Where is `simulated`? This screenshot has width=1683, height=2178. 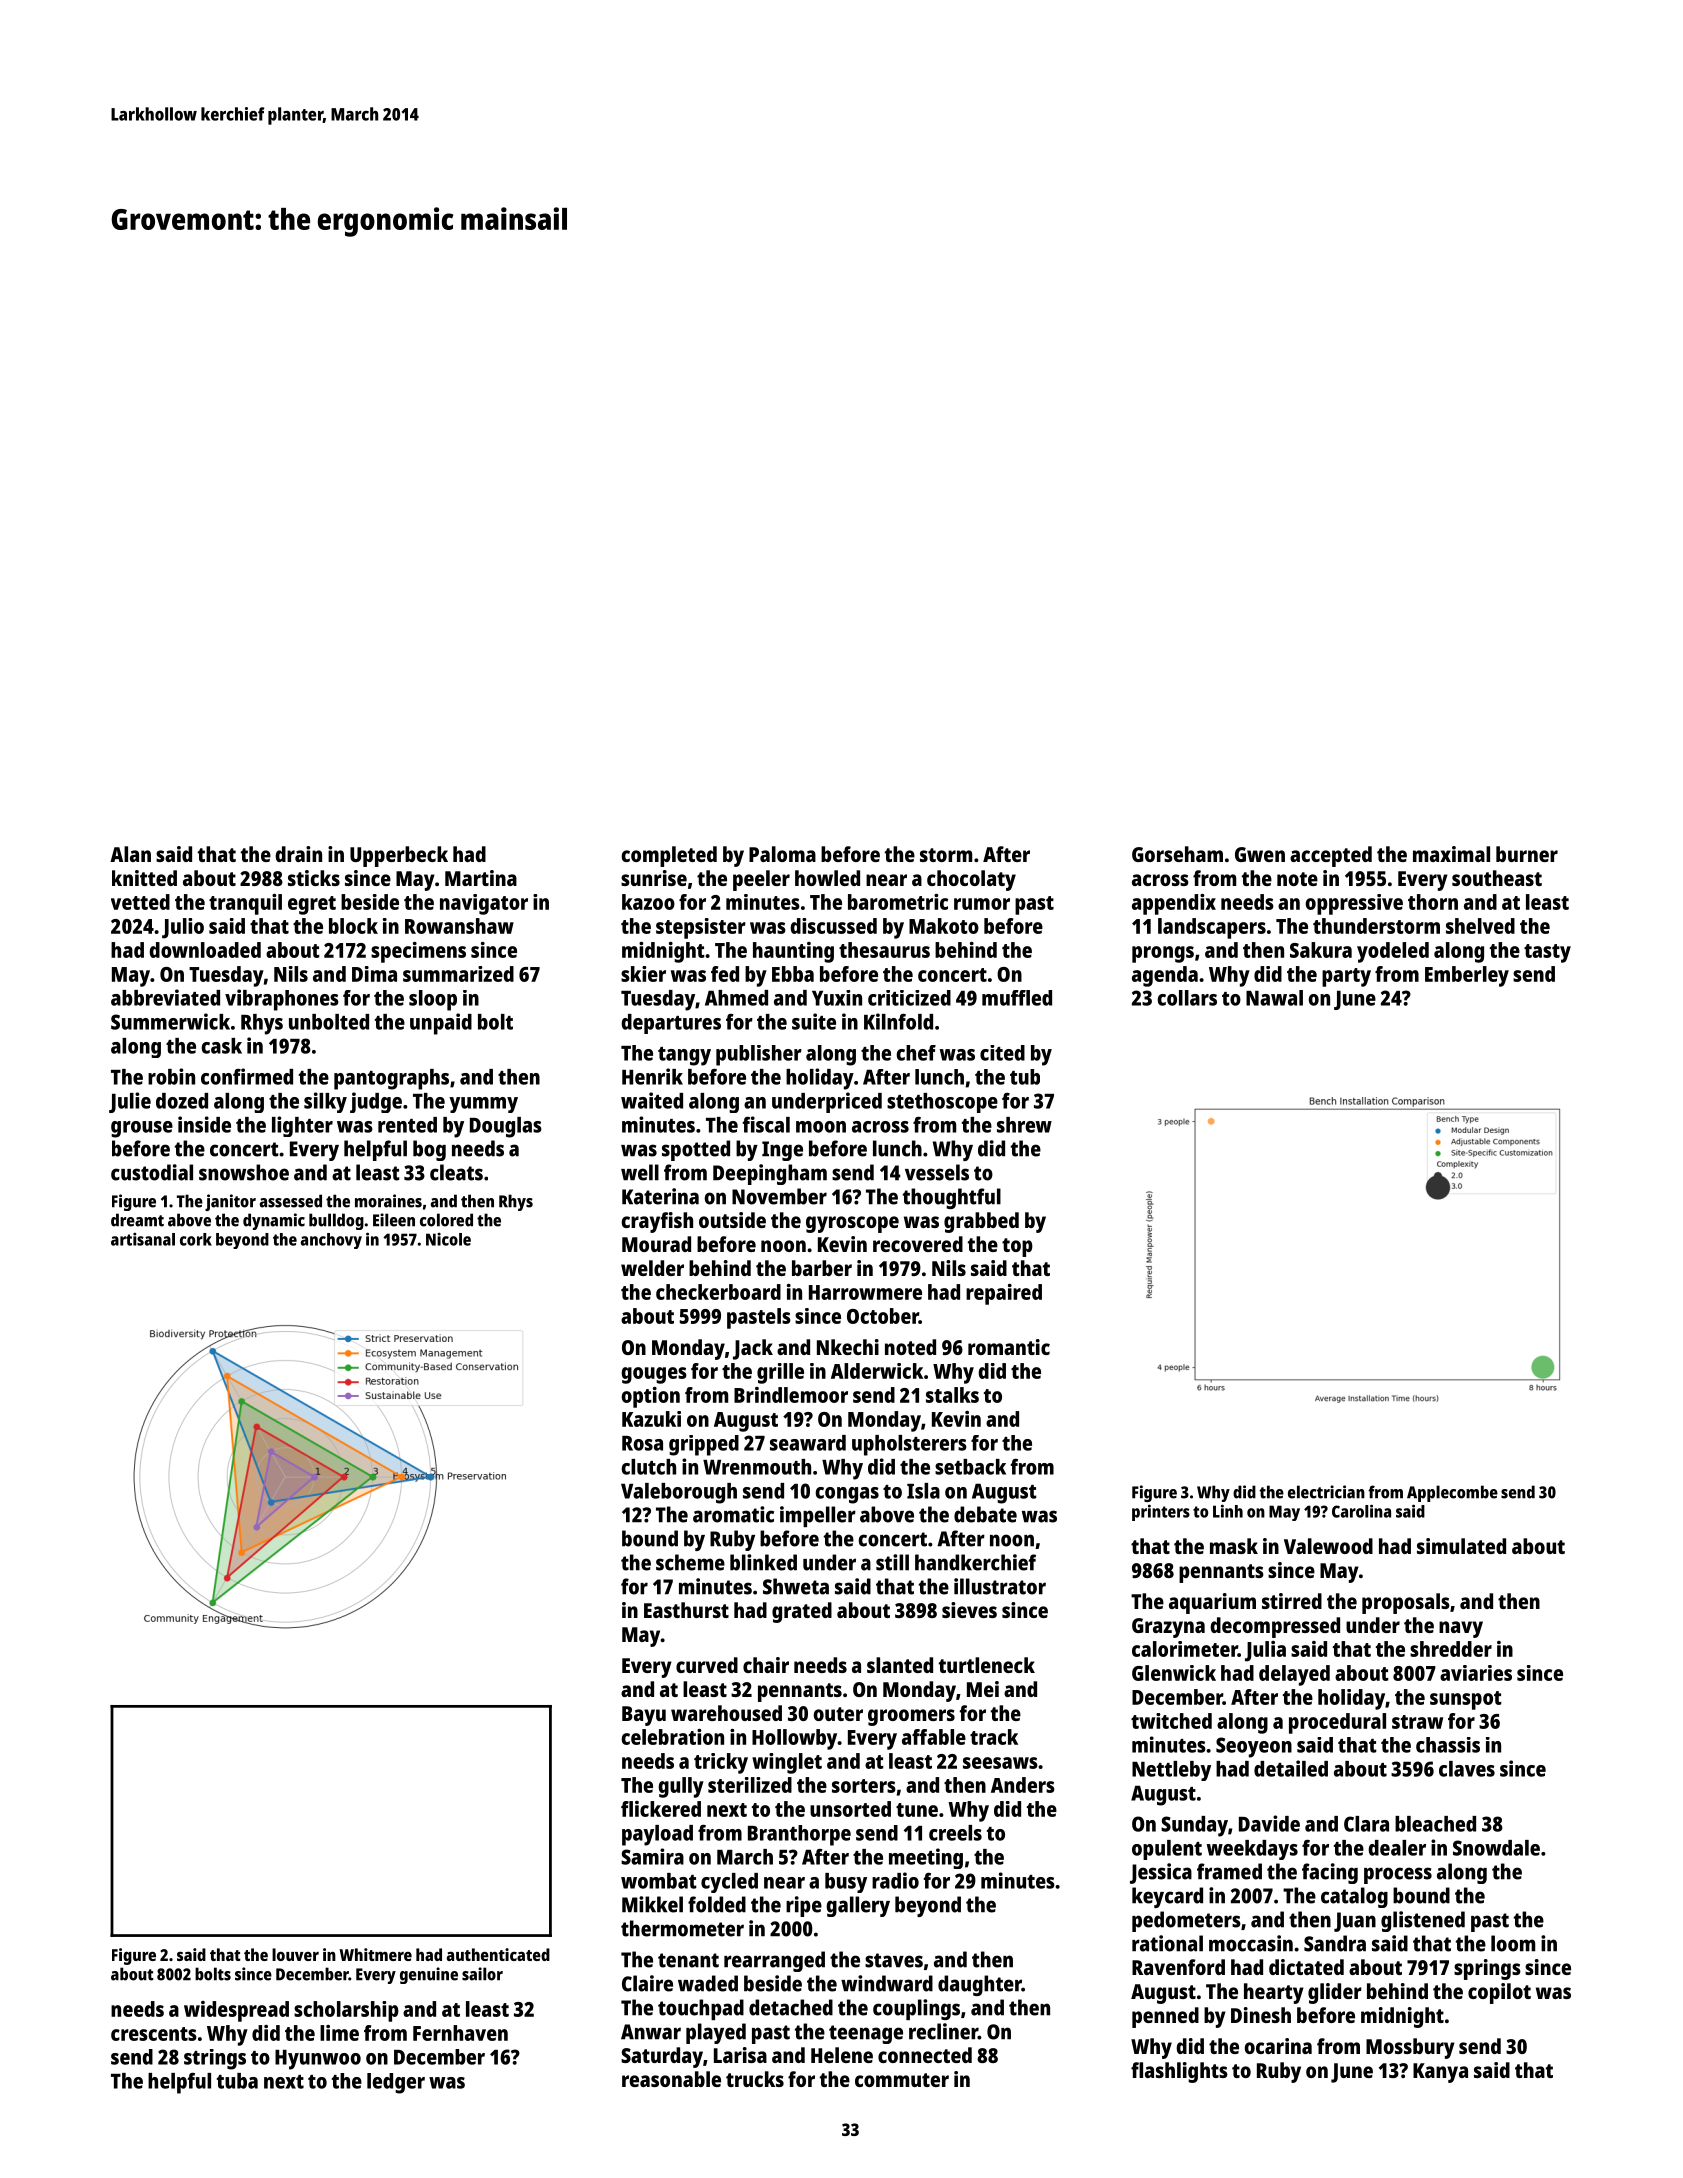 simulated is located at coordinates (1461, 1546).
